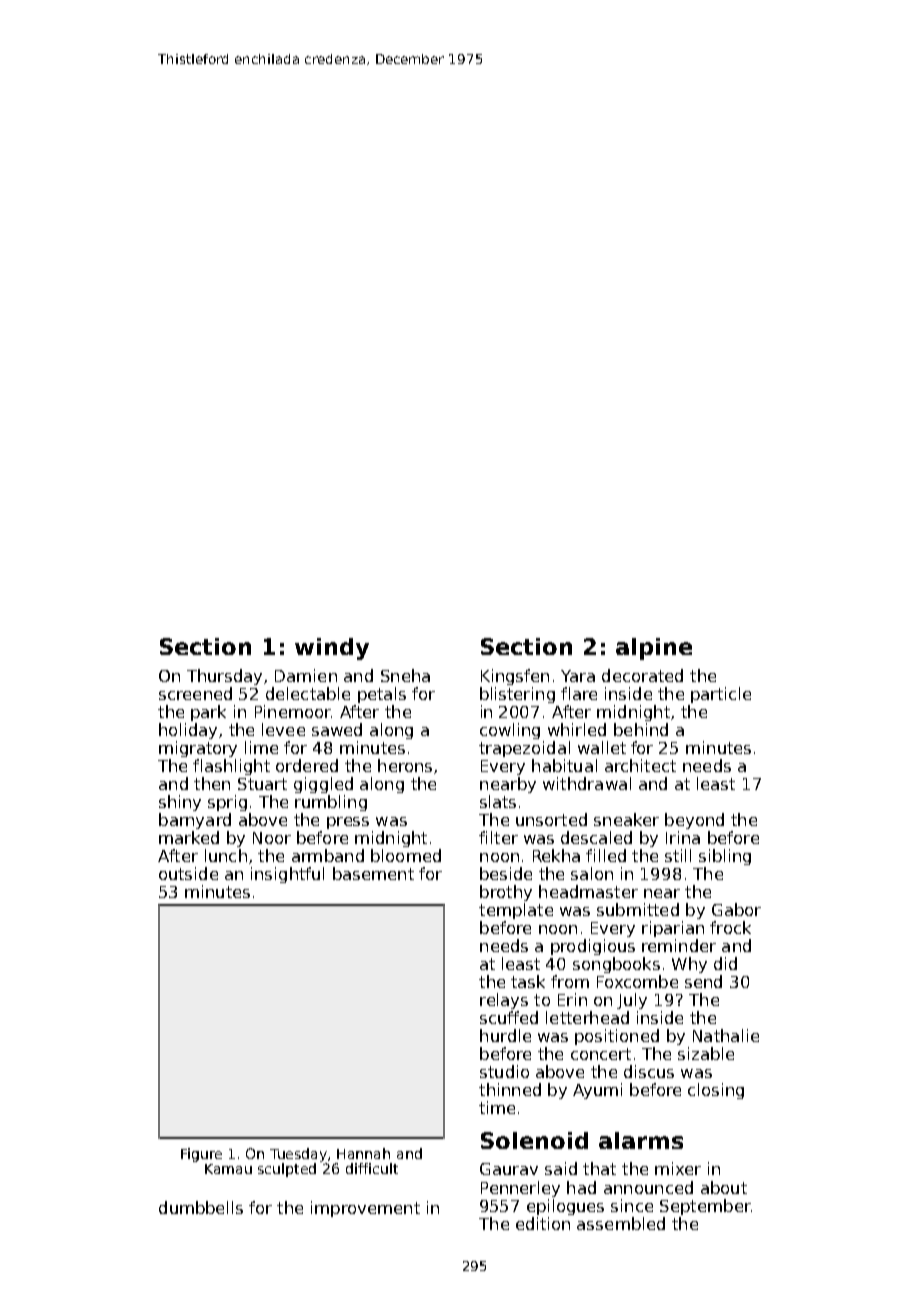  Describe the element at coordinates (543, 1223) in the document. I see `edition` at that location.
